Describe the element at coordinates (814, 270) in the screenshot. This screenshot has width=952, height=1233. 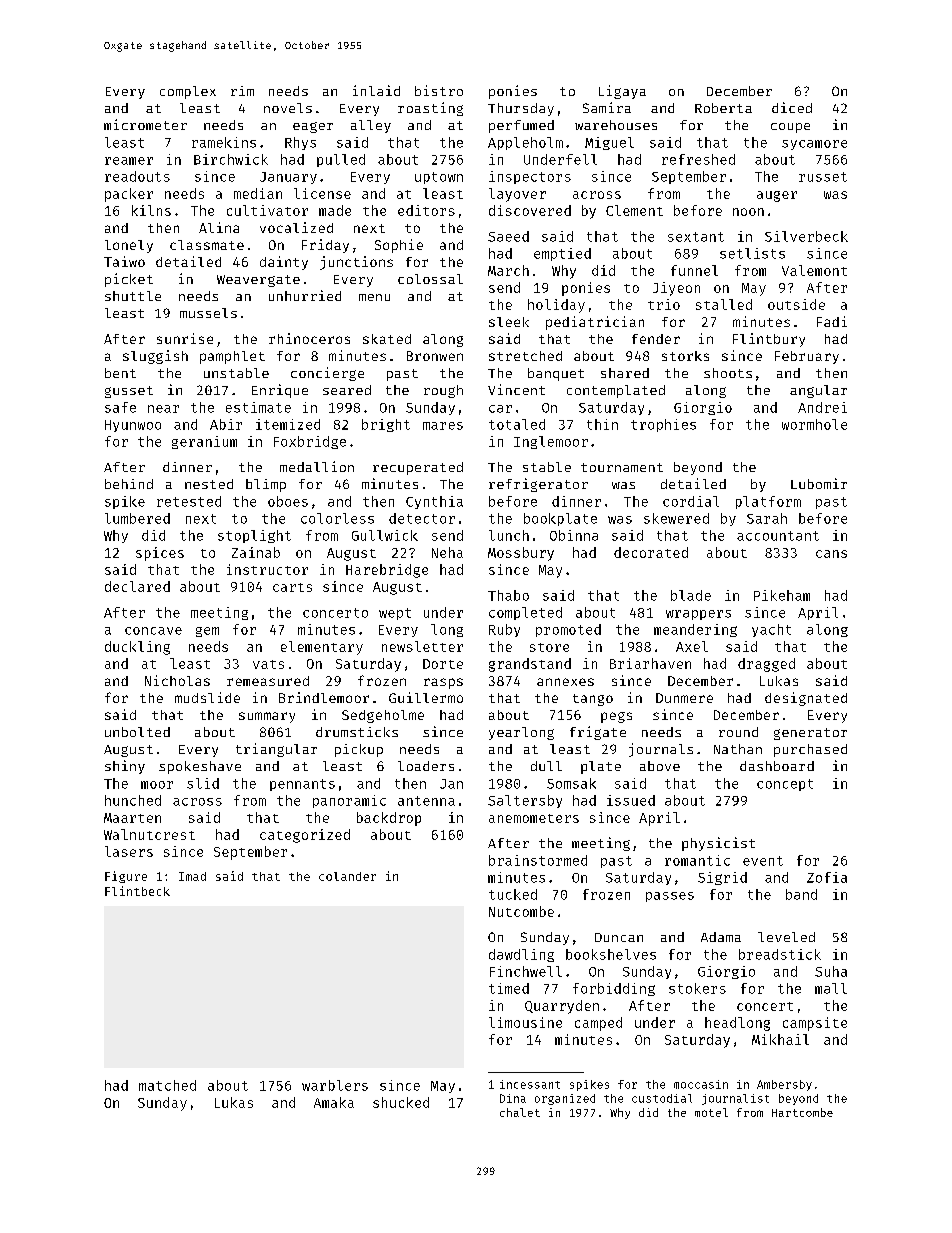
I see `Valemont` at that location.
